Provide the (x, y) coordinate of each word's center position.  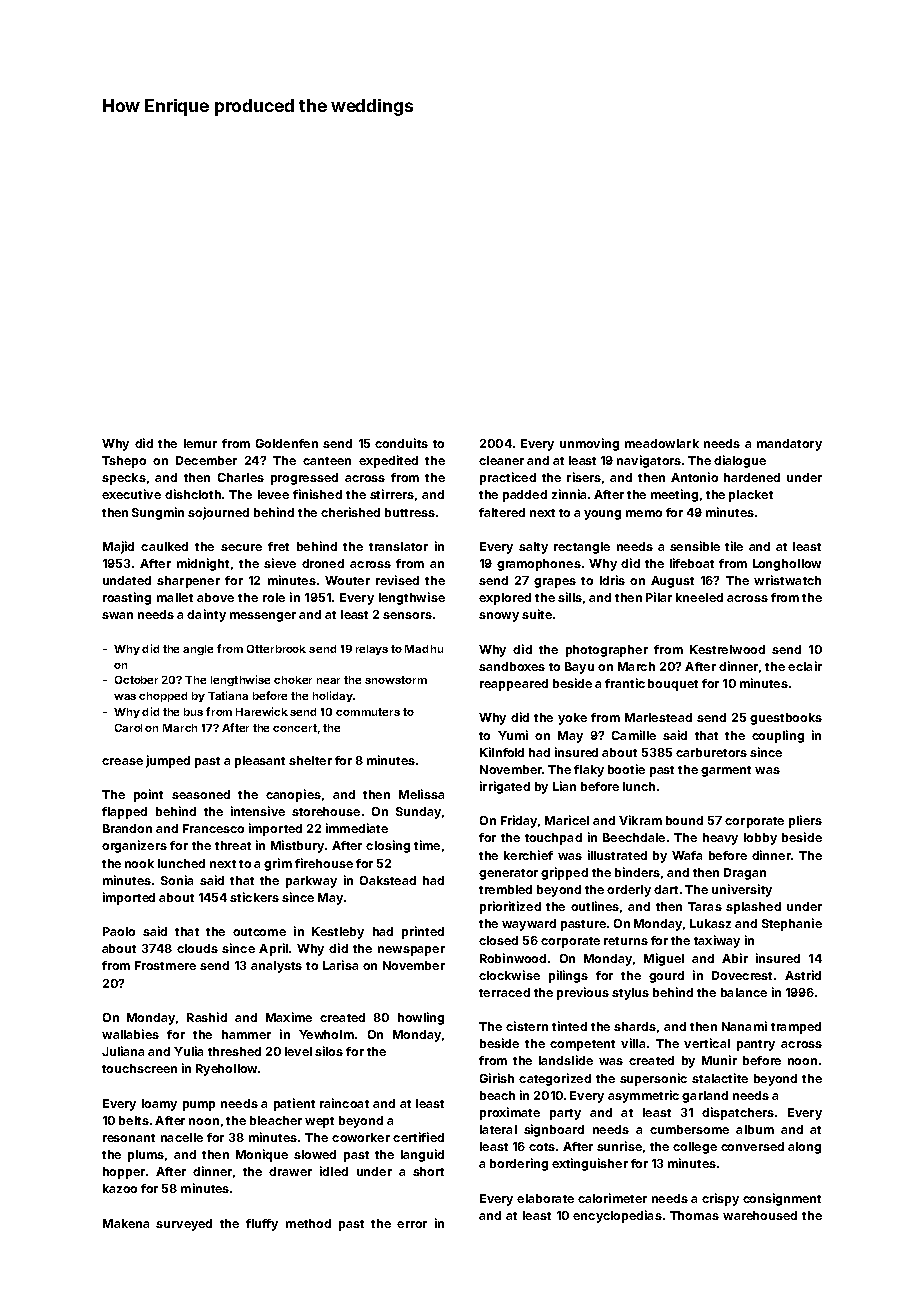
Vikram (640, 820)
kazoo (120, 1188)
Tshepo (124, 462)
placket (751, 496)
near (328, 681)
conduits (401, 443)
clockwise (509, 975)
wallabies (130, 1034)
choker (293, 680)
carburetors (711, 752)
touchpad (553, 839)
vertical (707, 1043)
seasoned (201, 794)
